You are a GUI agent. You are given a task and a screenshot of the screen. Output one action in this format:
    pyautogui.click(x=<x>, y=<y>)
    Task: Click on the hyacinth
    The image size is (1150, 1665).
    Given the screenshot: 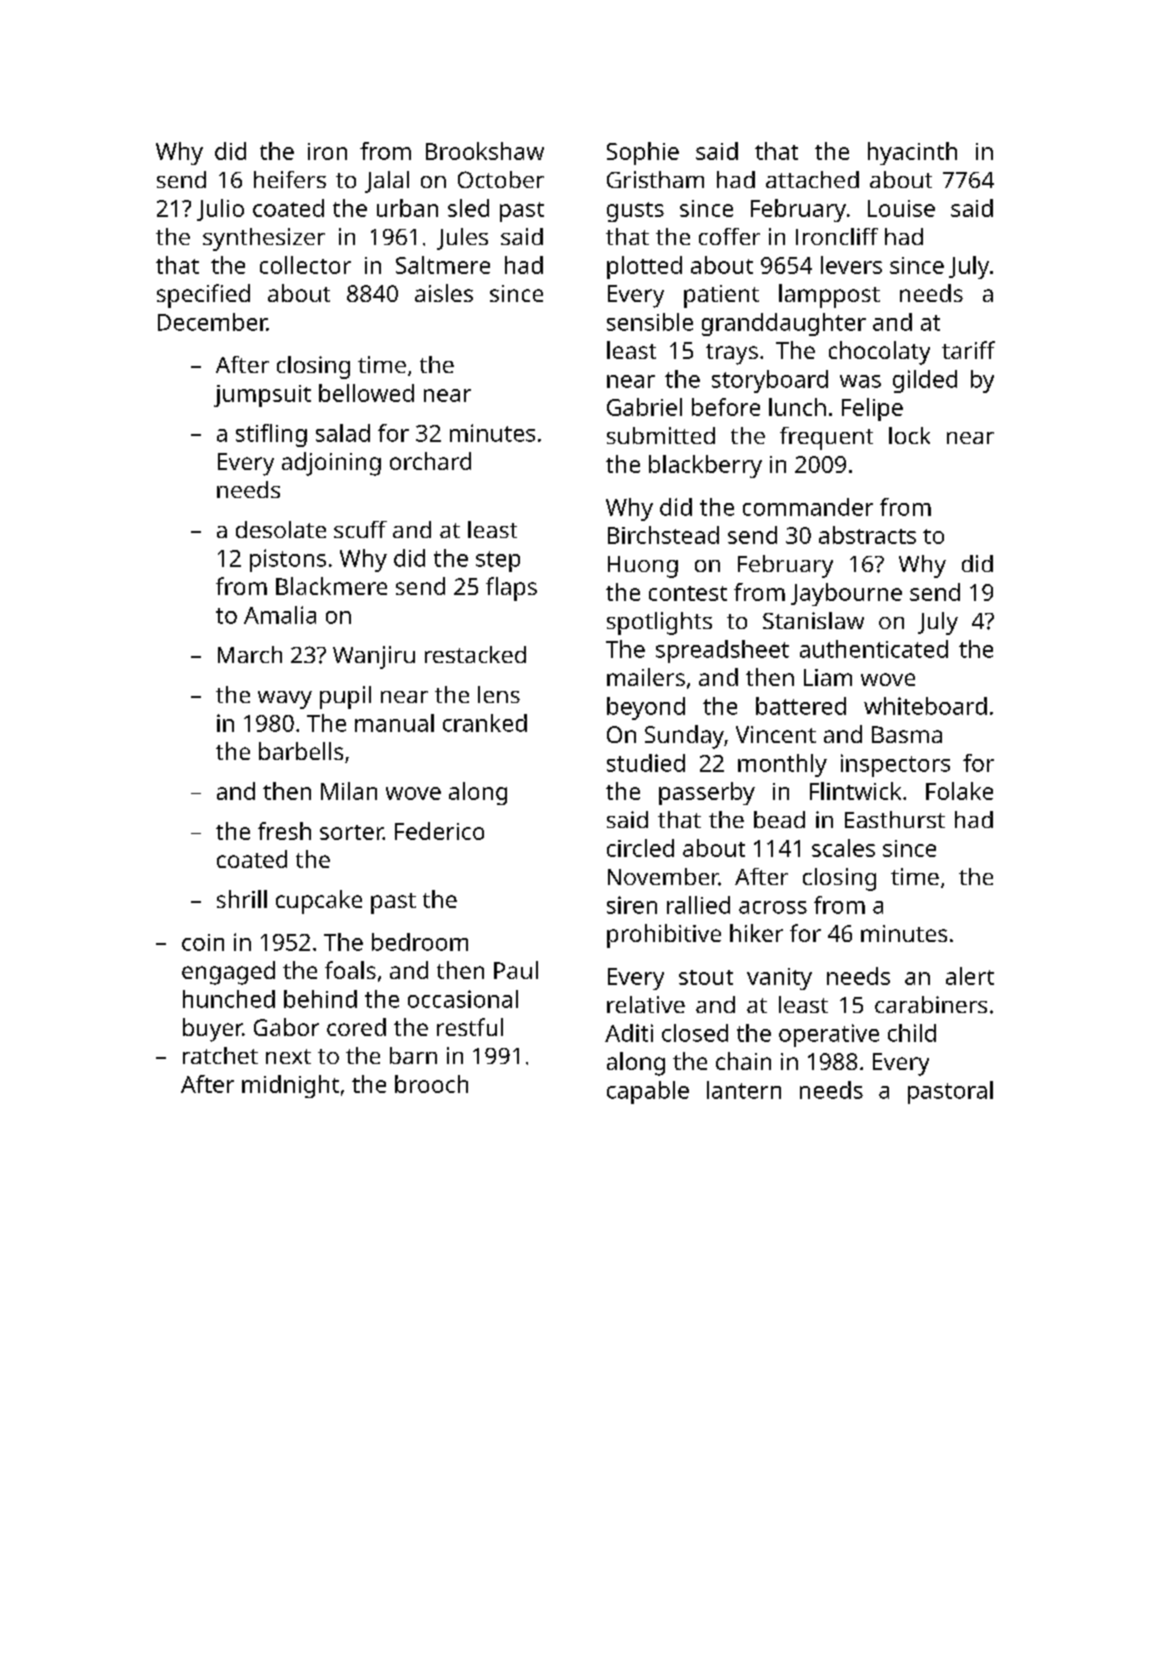 What is the action you would take?
    pyautogui.click(x=912, y=153)
